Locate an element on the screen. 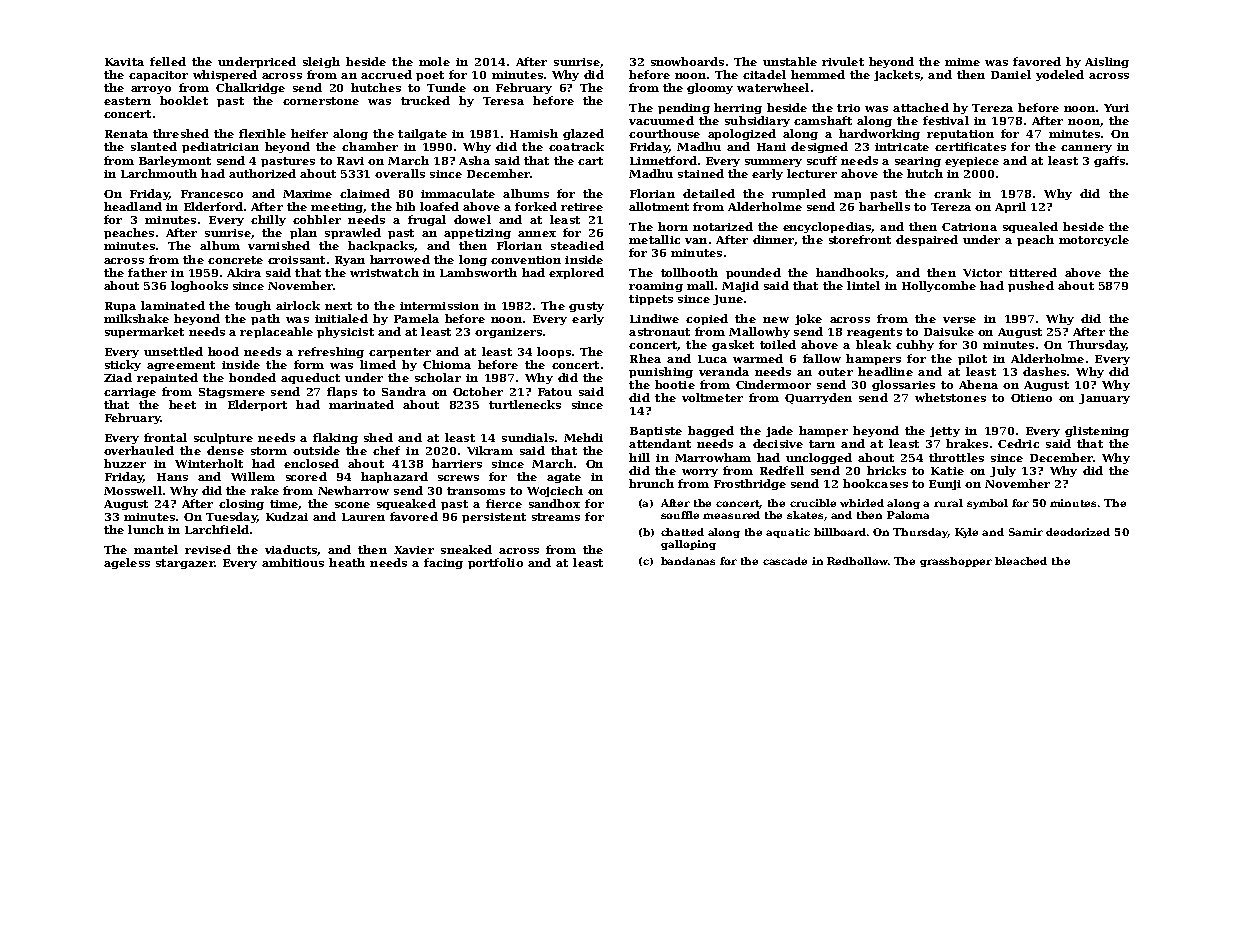 The image size is (1233, 952). Hani is located at coordinates (771, 147).
